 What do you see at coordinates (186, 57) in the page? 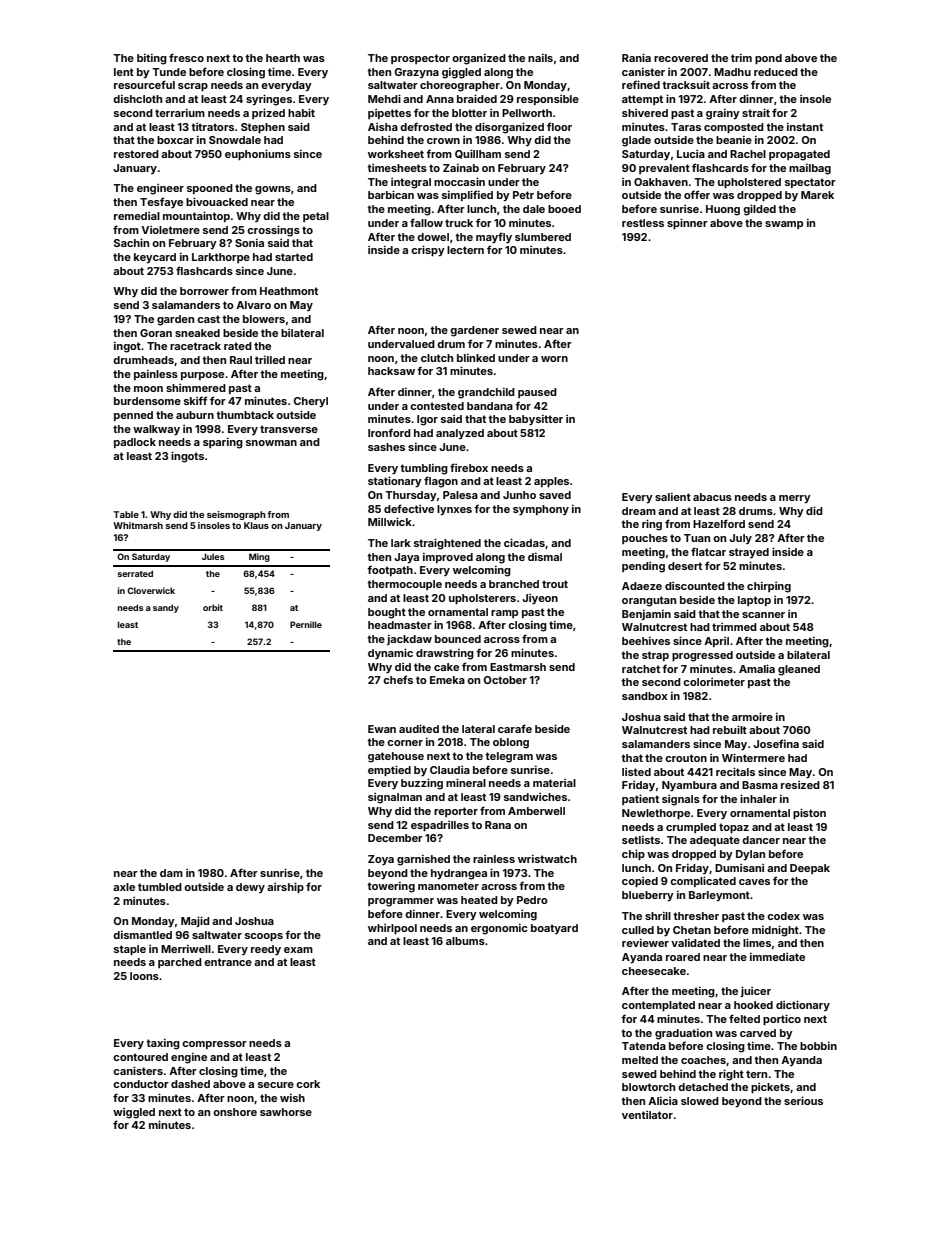
I see `fresco` at bounding box center [186, 57].
